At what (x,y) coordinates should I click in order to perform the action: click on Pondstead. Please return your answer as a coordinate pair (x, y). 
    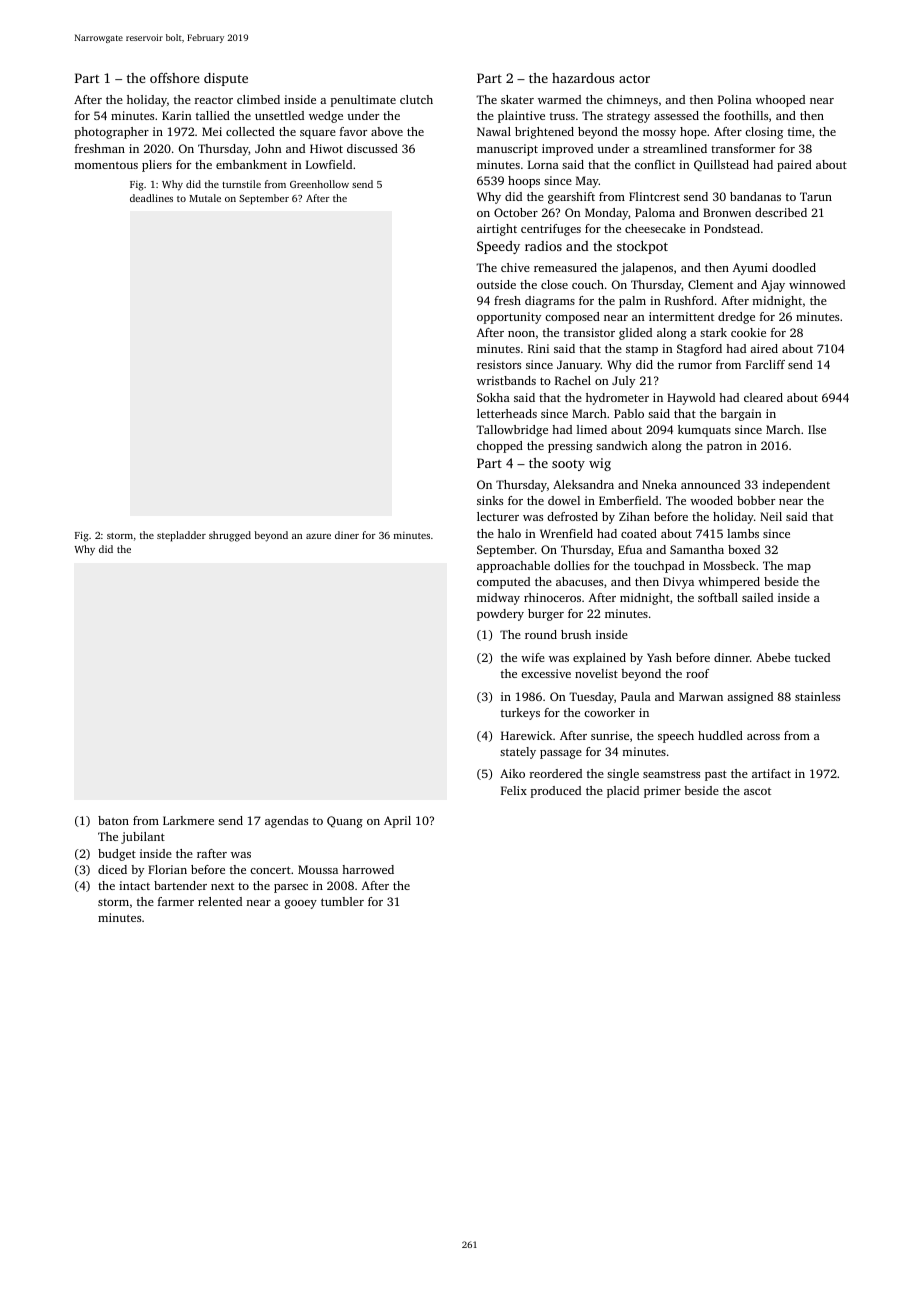
    Looking at the image, I should click on (732, 228).
